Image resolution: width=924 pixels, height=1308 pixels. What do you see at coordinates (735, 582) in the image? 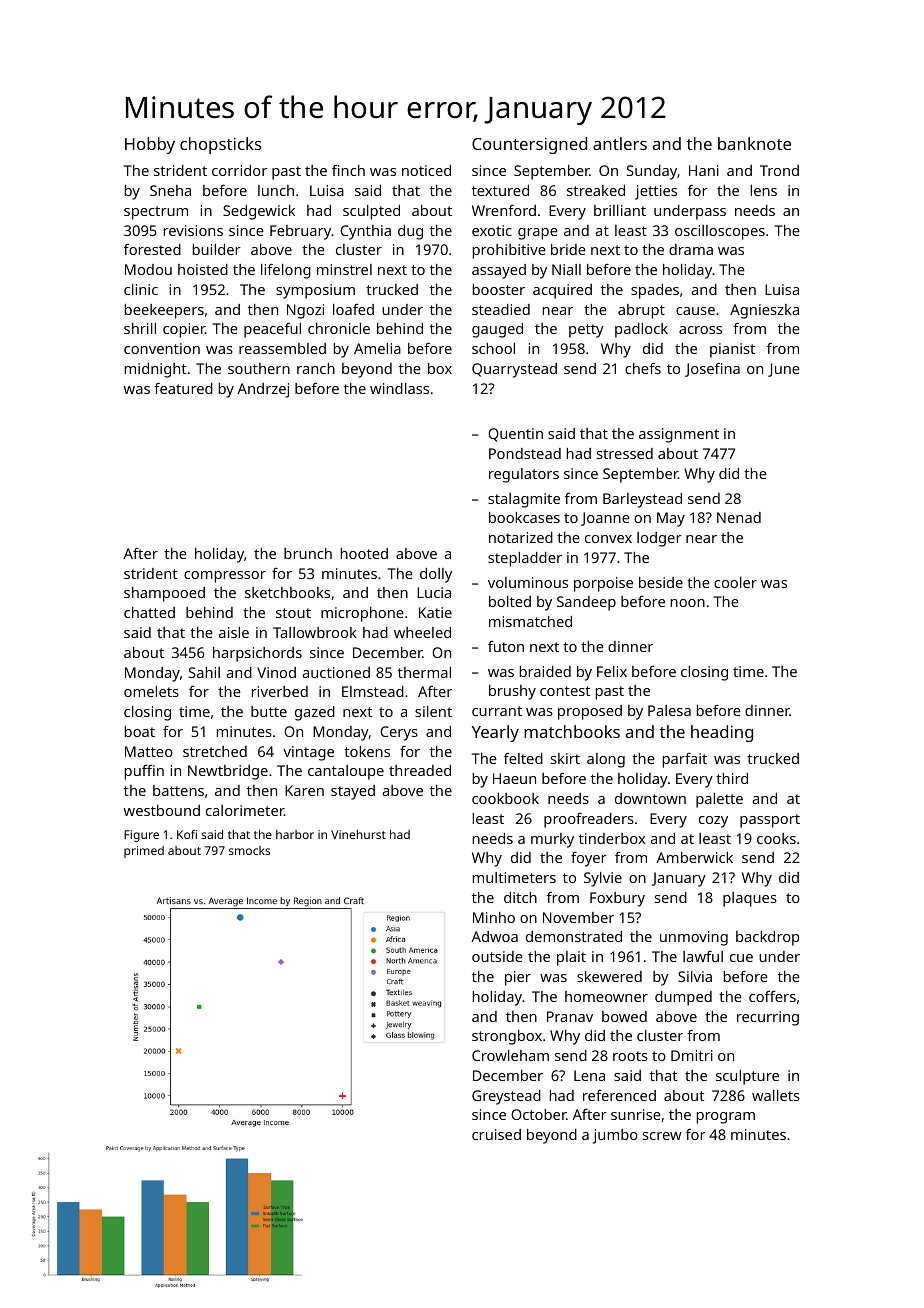
I see `cooler` at bounding box center [735, 582].
